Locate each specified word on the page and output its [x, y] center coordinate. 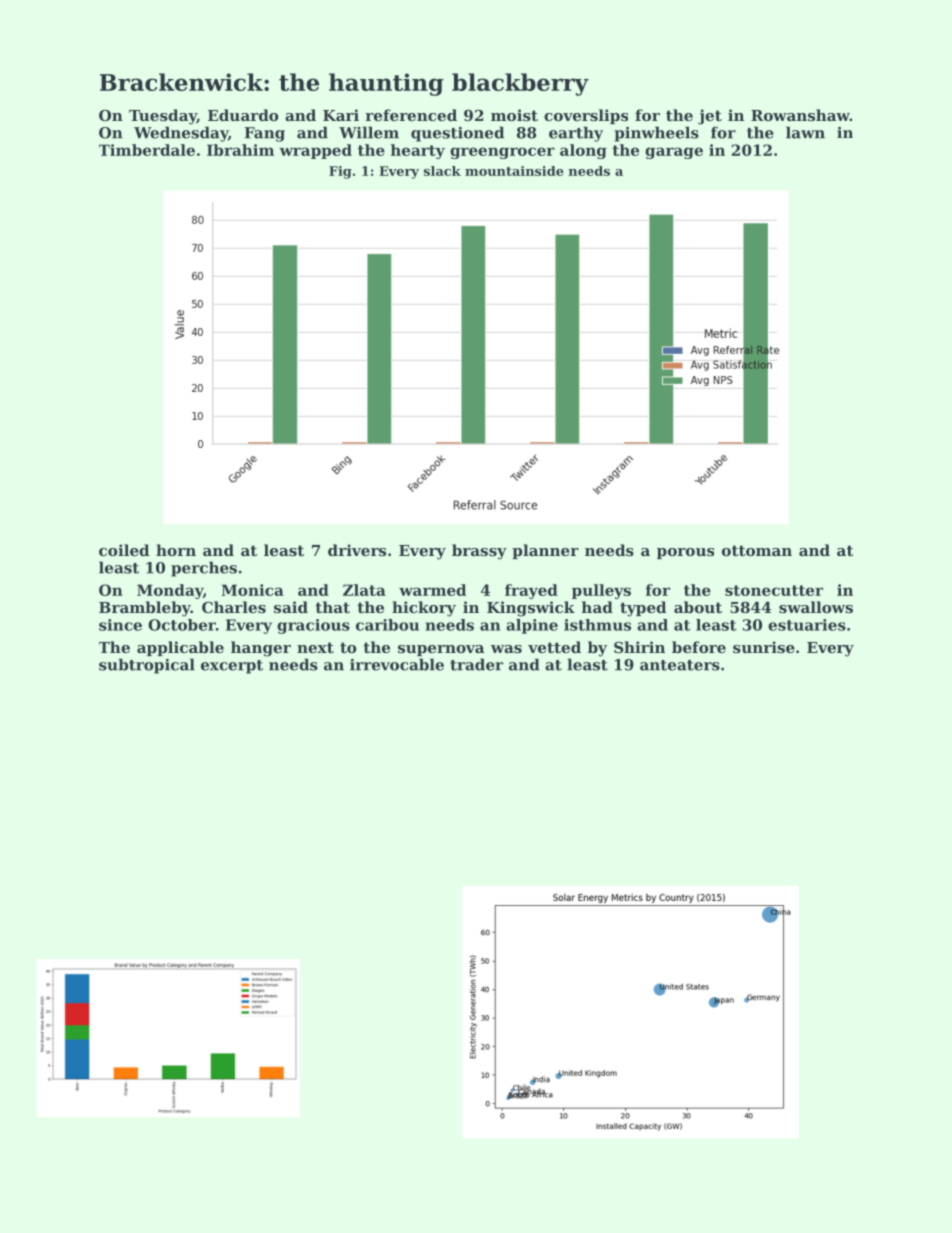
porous [685, 553]
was [506, 649]
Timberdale [147, 150]
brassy [479, 552]
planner [545, 551]
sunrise [764, 647]
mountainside [514, 171]
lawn [805, 132]
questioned [457, 134]
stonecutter [774, 590]
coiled [124, 550]
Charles [234, 607]
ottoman [757, 550]
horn [176, 550]
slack [442, 171]
